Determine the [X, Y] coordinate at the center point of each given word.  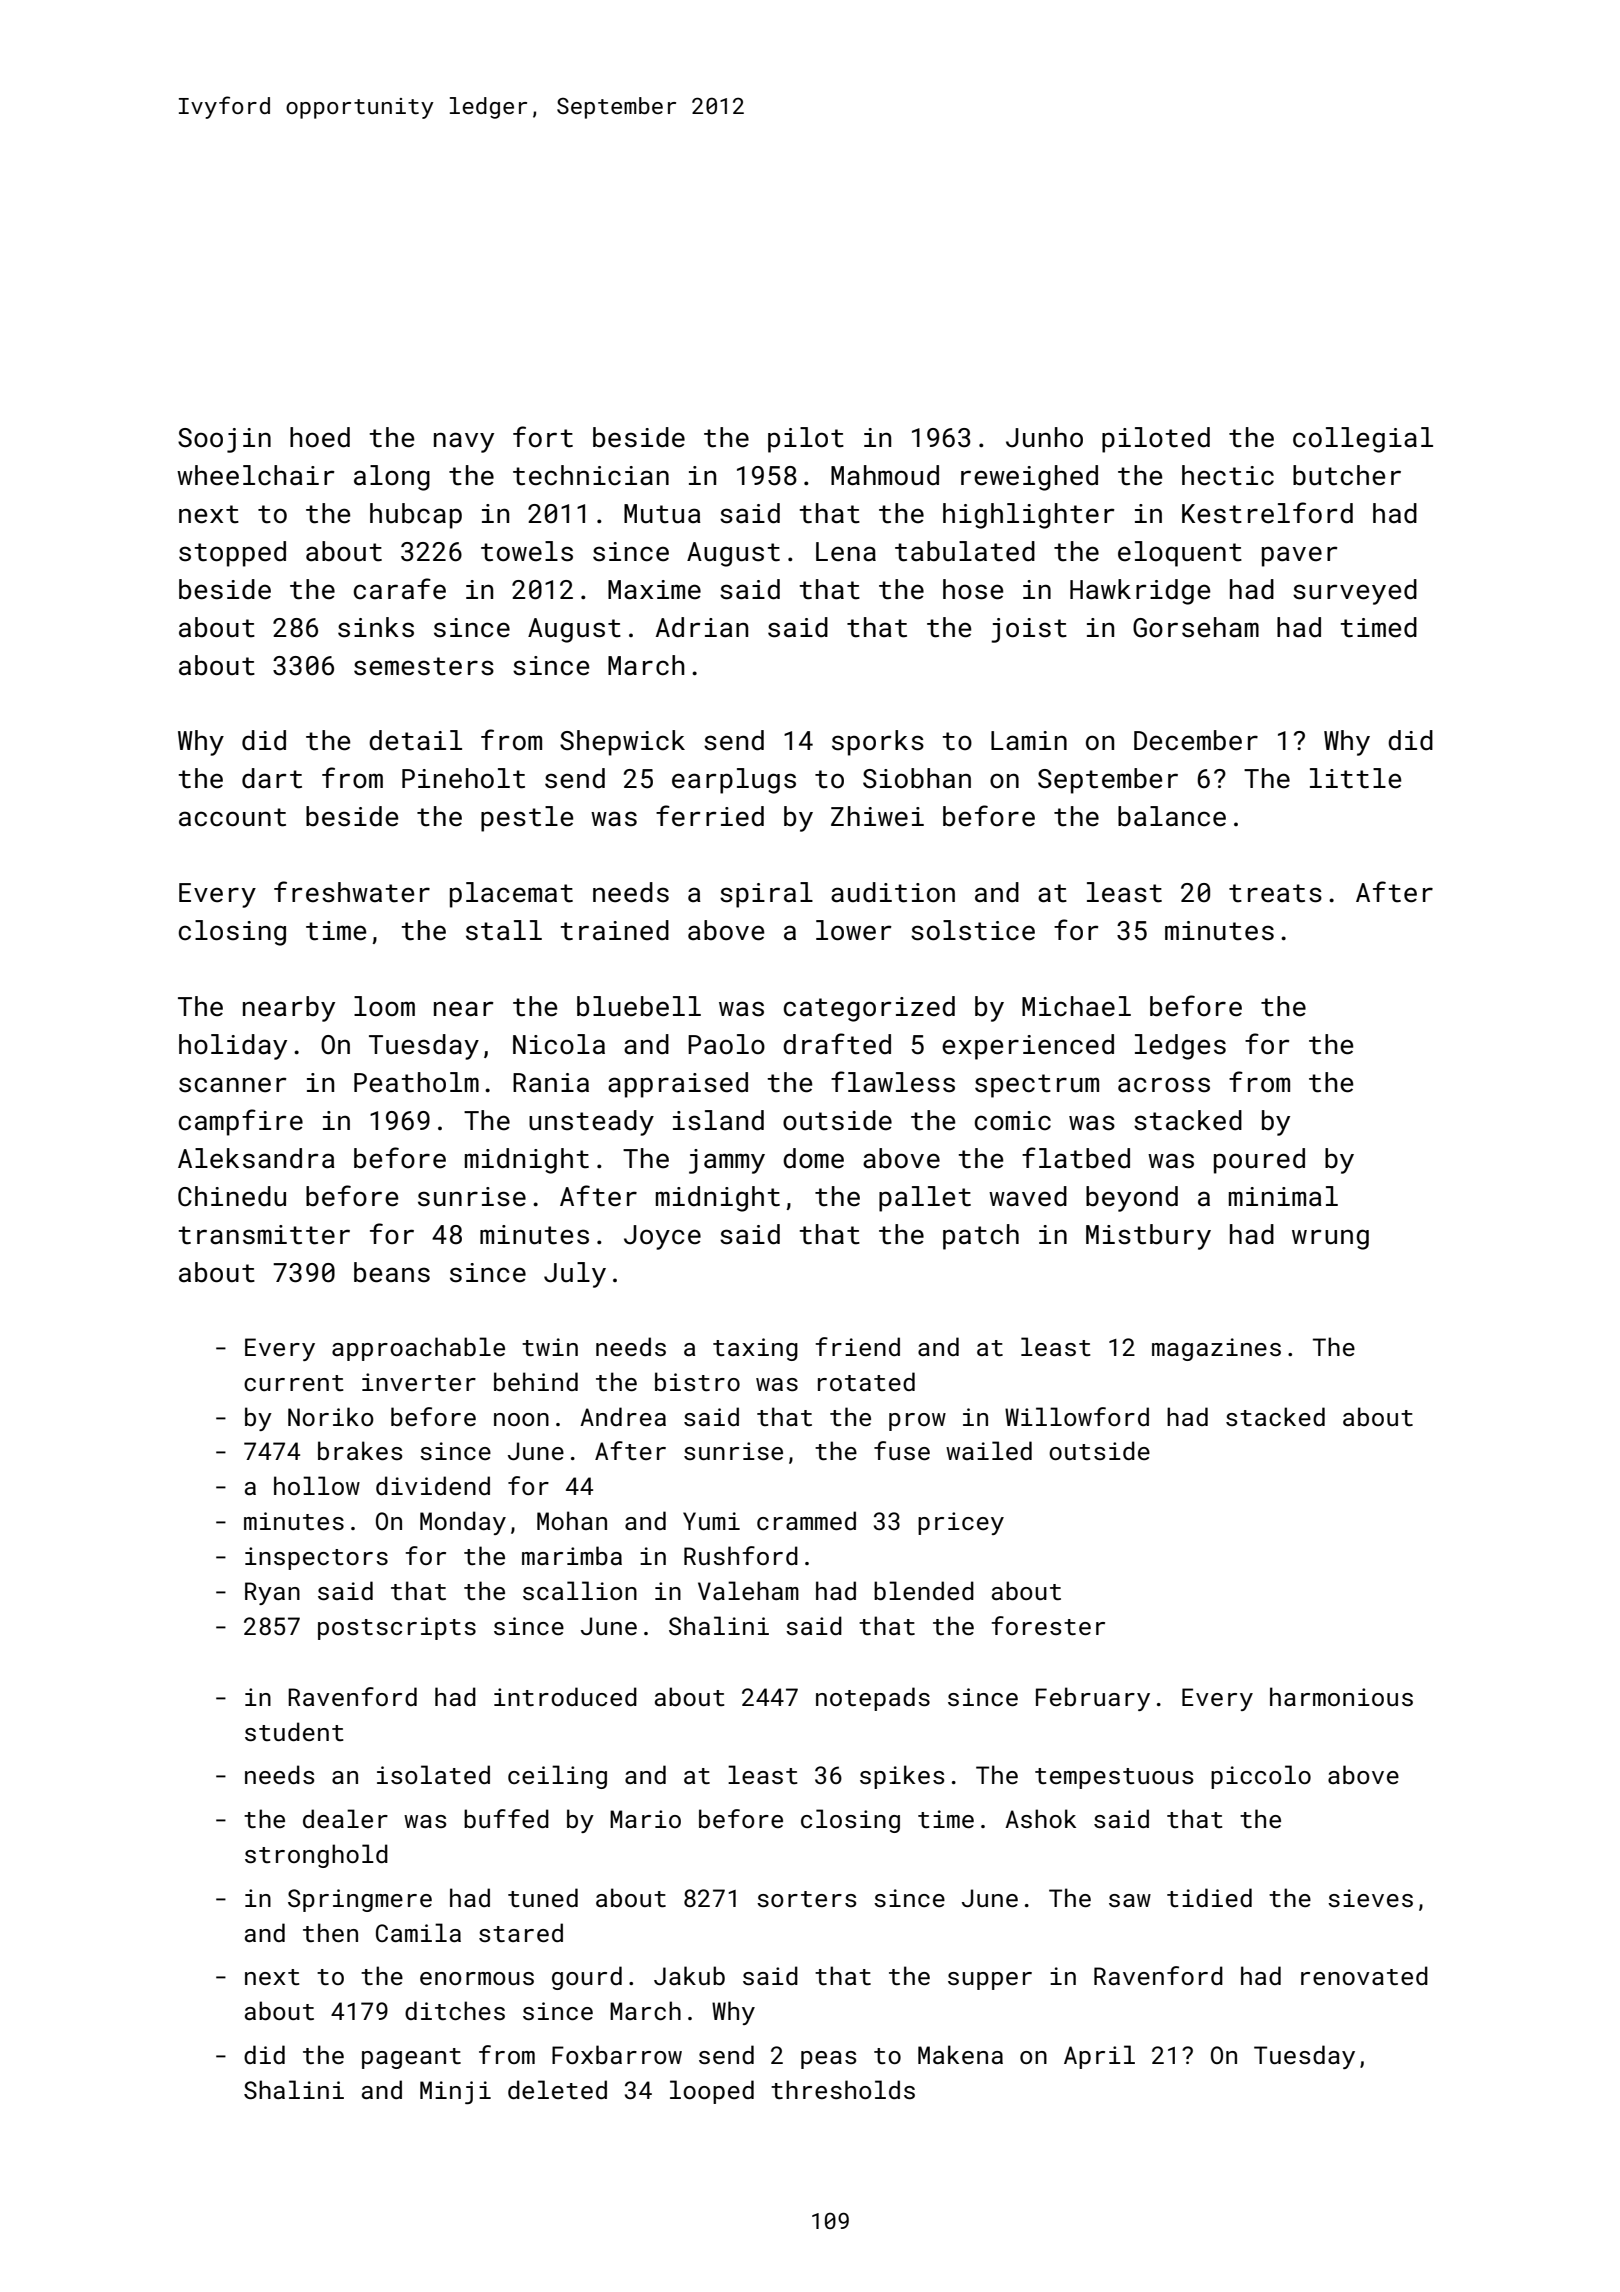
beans [392, 1272]
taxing [755, 1349]
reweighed [1029, 478]
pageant [411, 2058]
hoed [320, 437]
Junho [1044, 437]
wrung [1330, 1239]
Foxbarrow [617, 2054]
